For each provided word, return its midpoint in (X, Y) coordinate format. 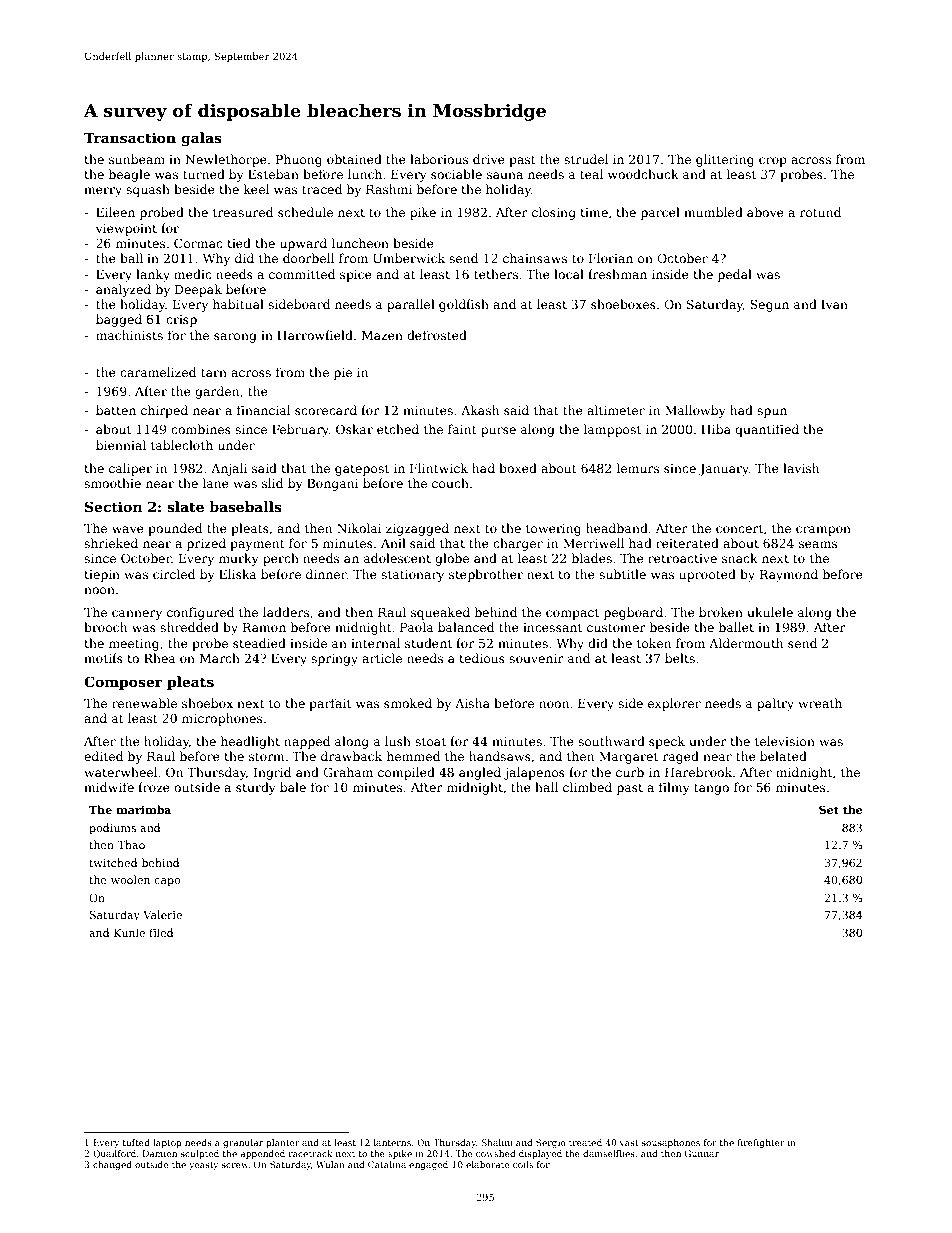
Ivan (834, 304)
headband (617, 528)
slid (272, 483)
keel (256, 189)
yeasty (203, 1166)
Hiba (716, 429)
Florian (611, 258)
